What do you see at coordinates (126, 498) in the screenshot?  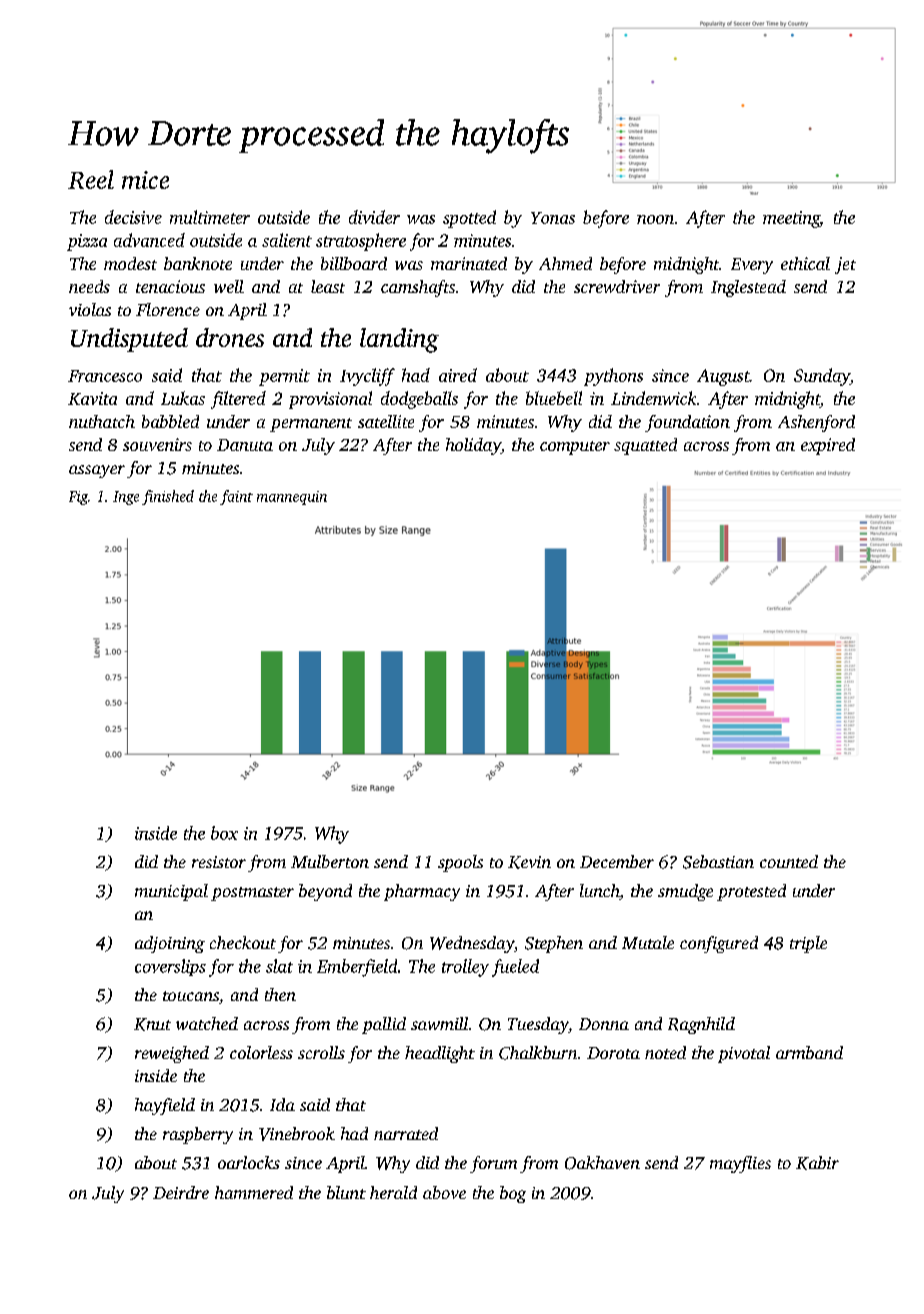 I see `Inge` at bounding box center [126, 498].
